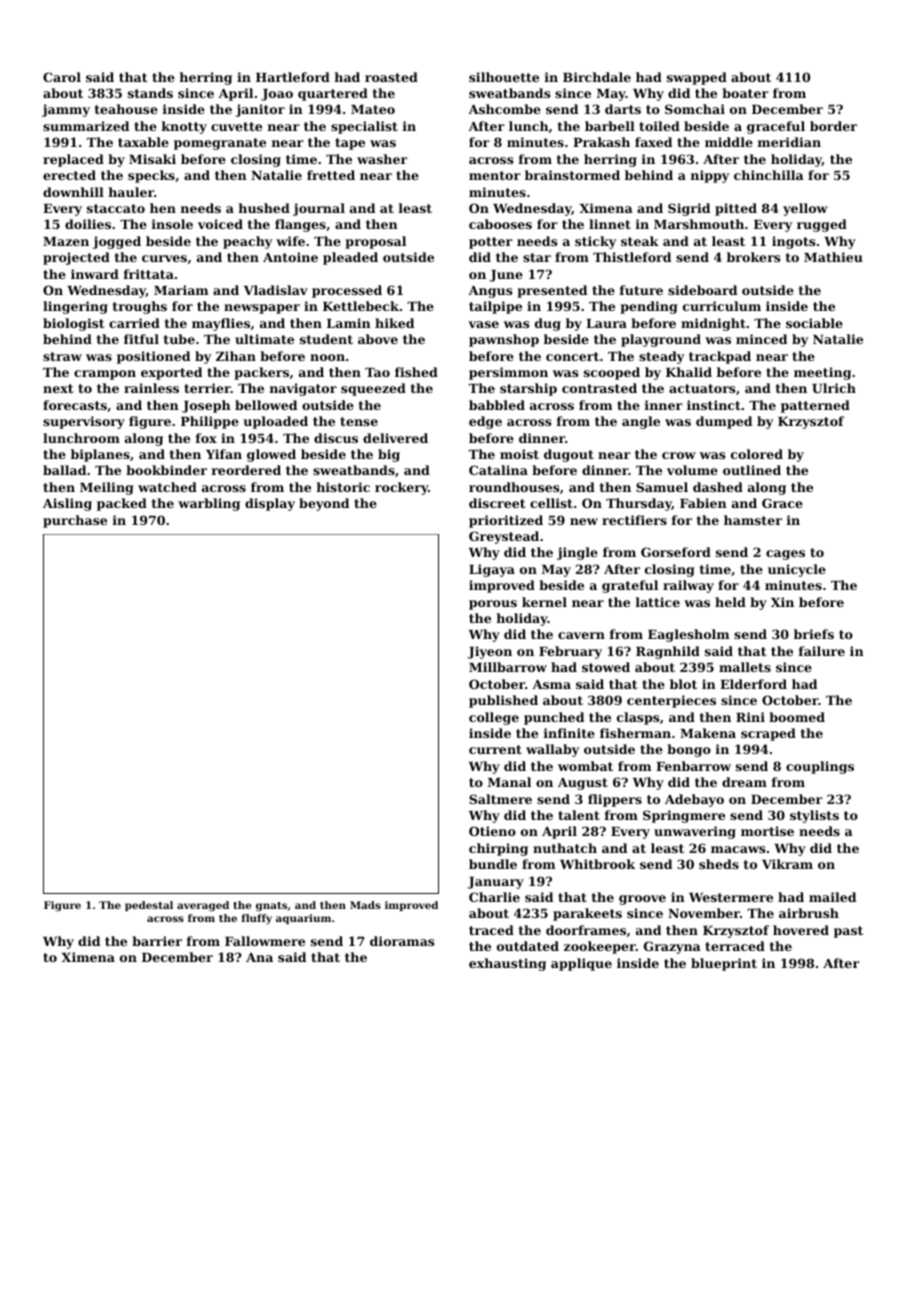 This page has height=1316, width=908. What do you see at coordinates (324, 504) in the page?
I see `beyond` at bounding box center [324, 504].
